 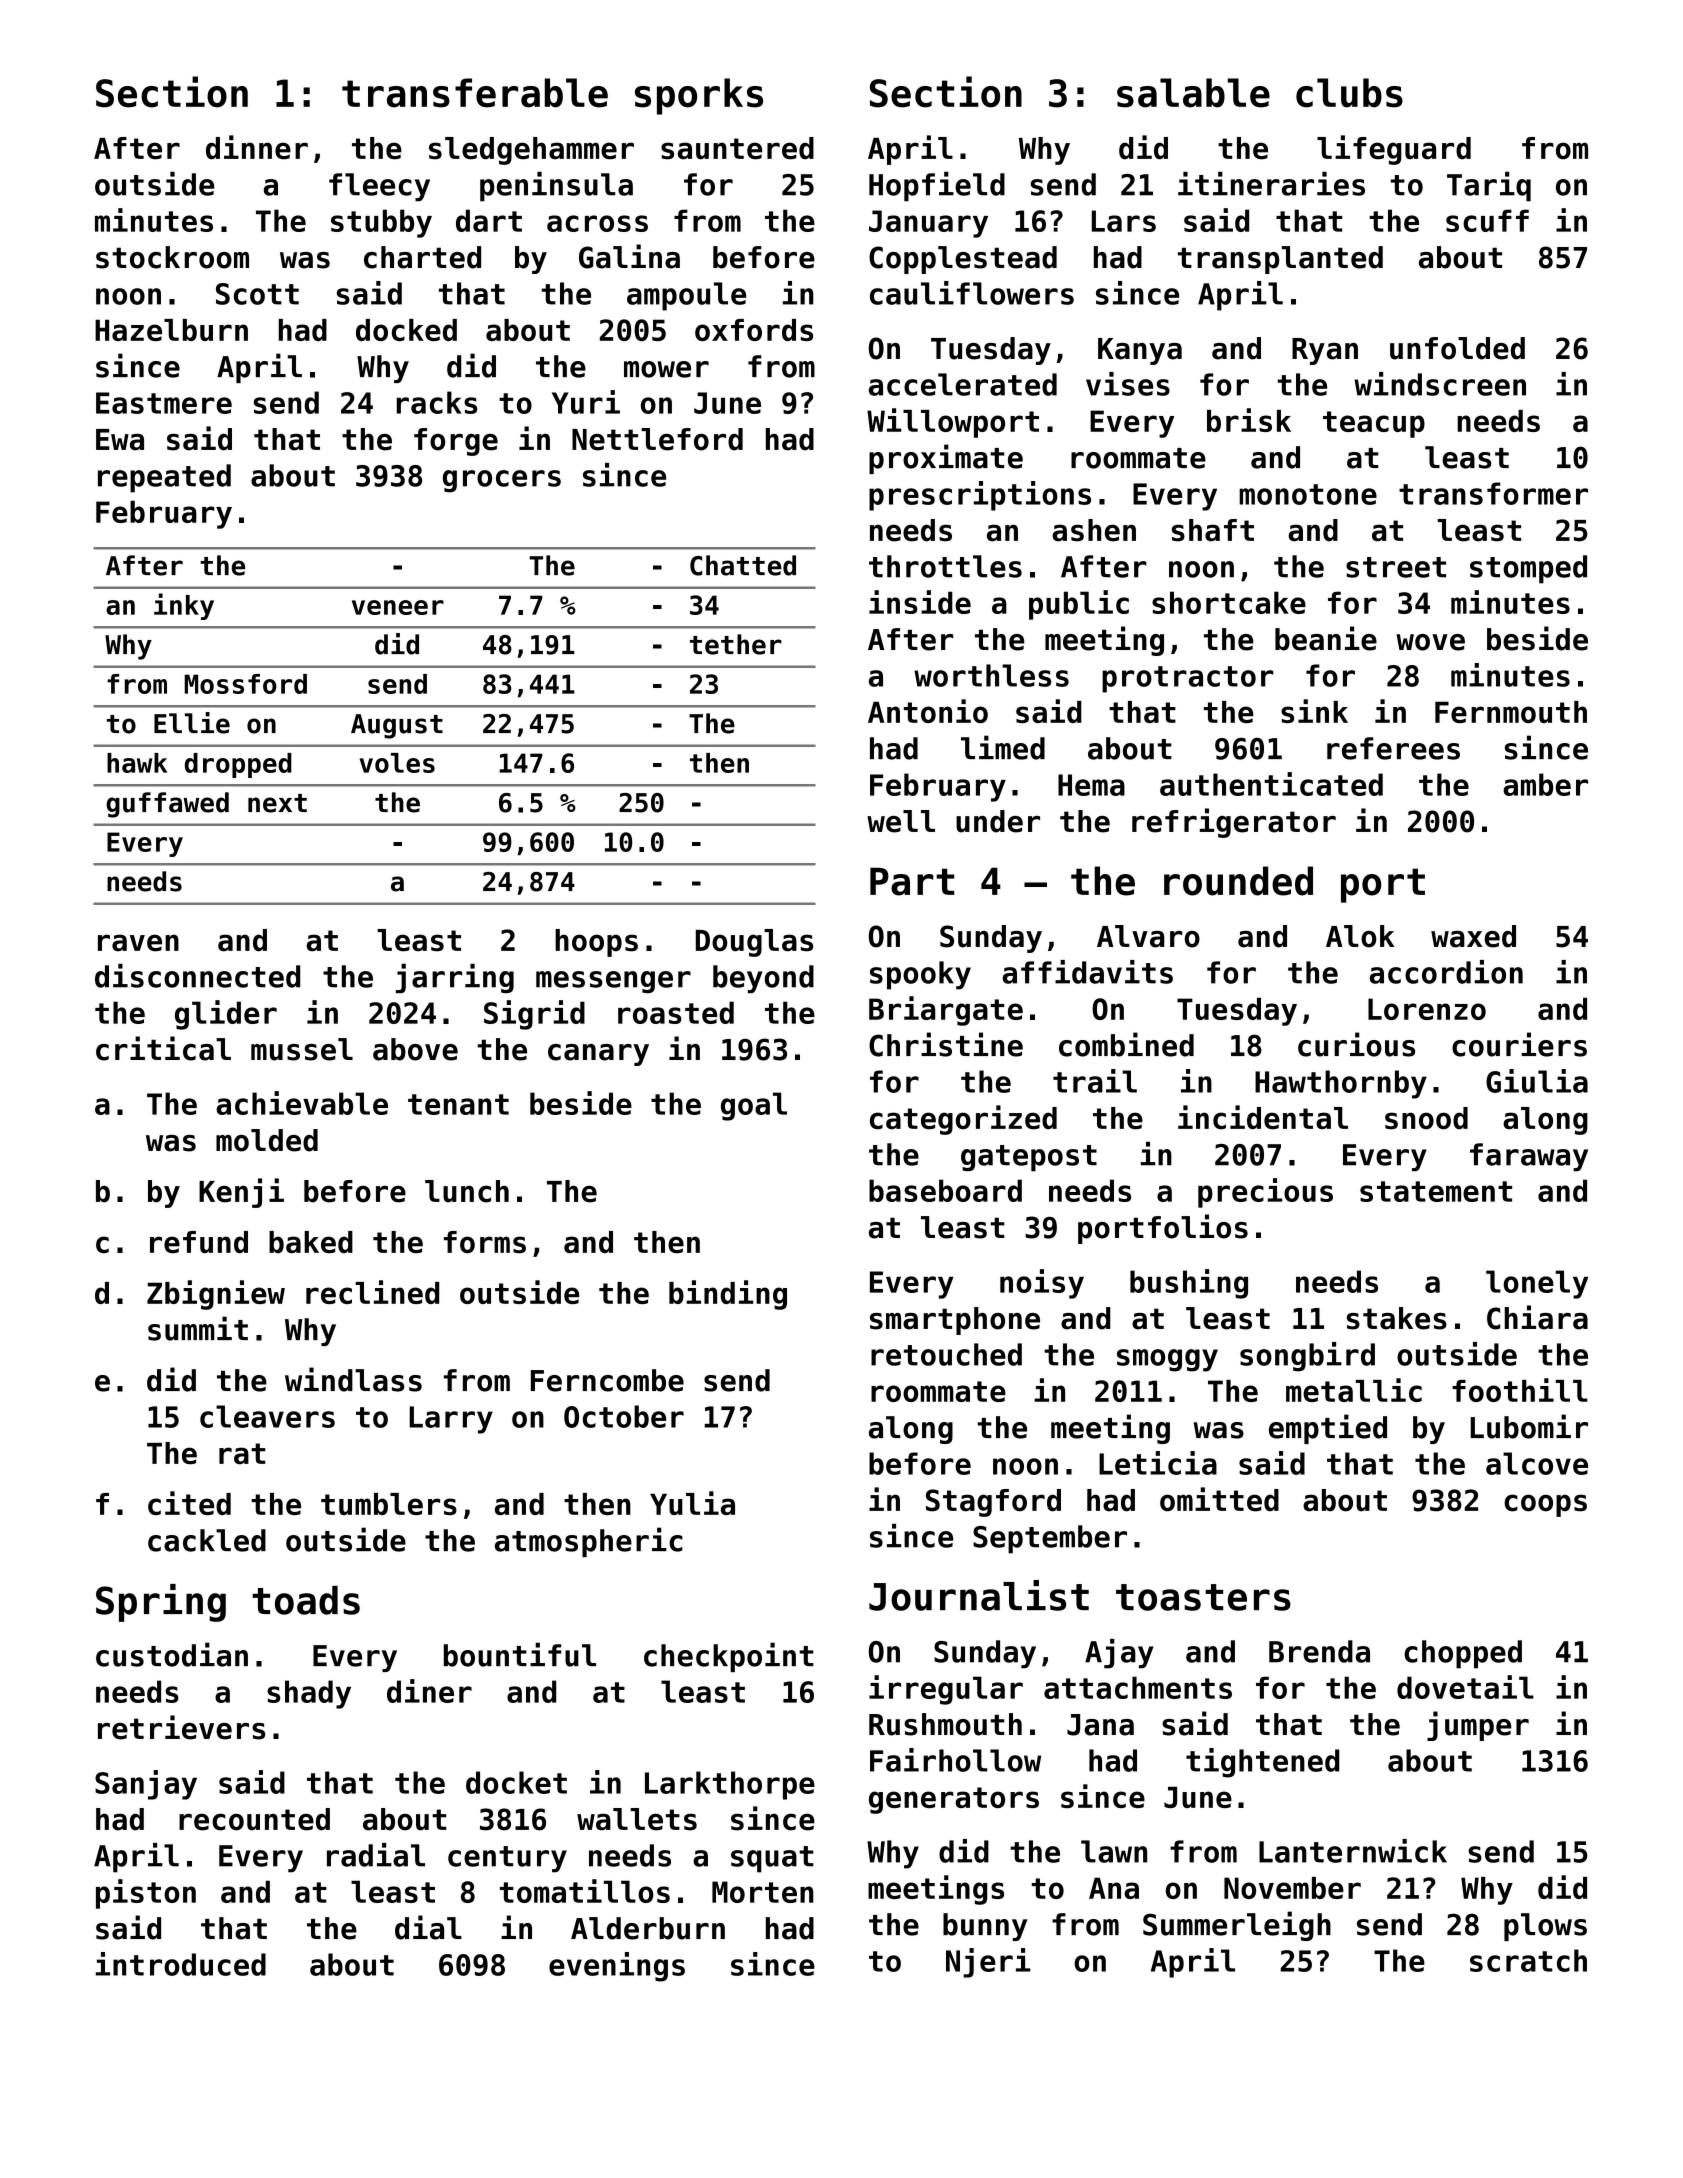 What do you see at coordinates (1528, 1960) in the document?
I see `scratch` at bounding box center [1528, 1960].
